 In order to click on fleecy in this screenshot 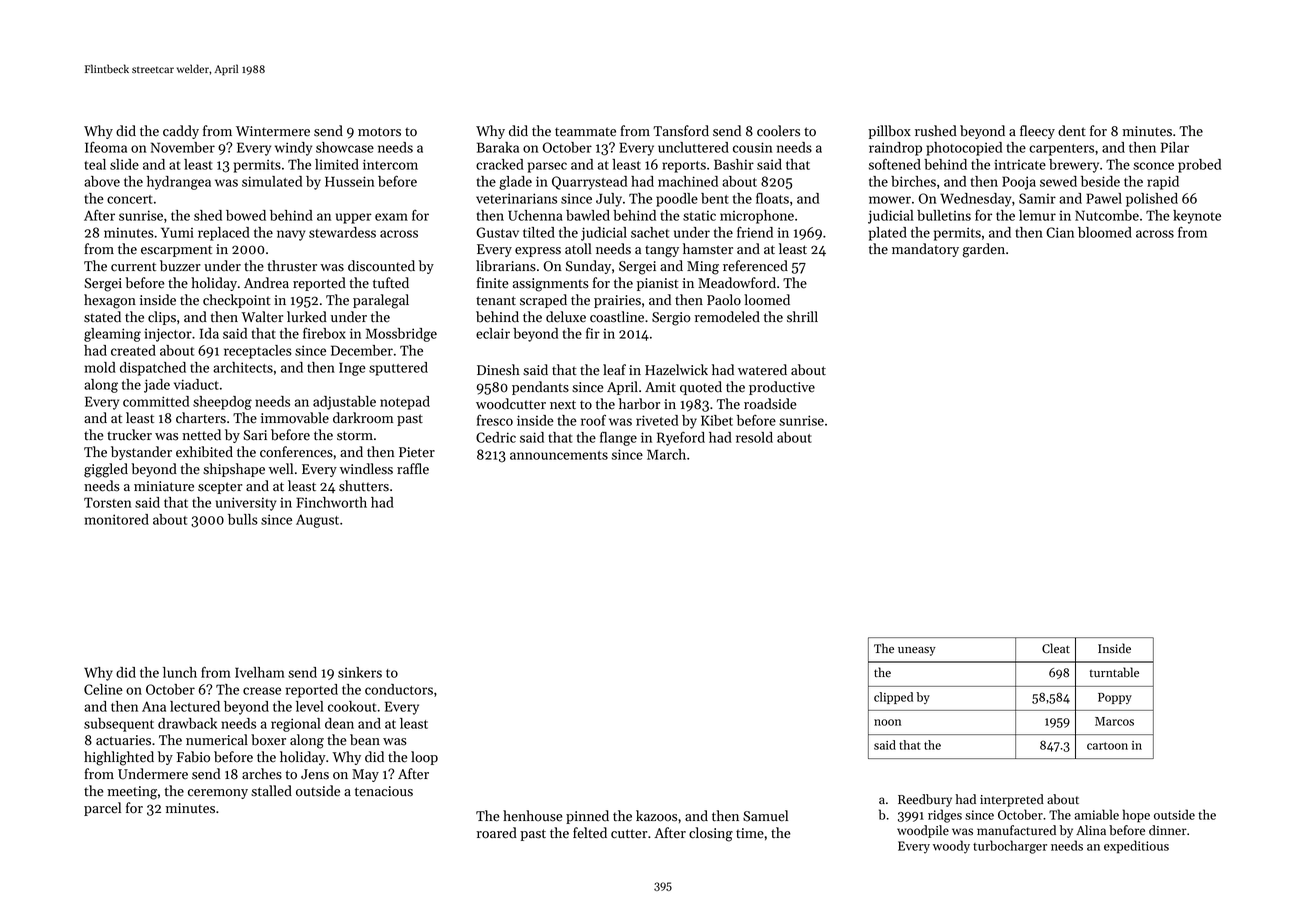, I will do `click(1037, 132)`.
